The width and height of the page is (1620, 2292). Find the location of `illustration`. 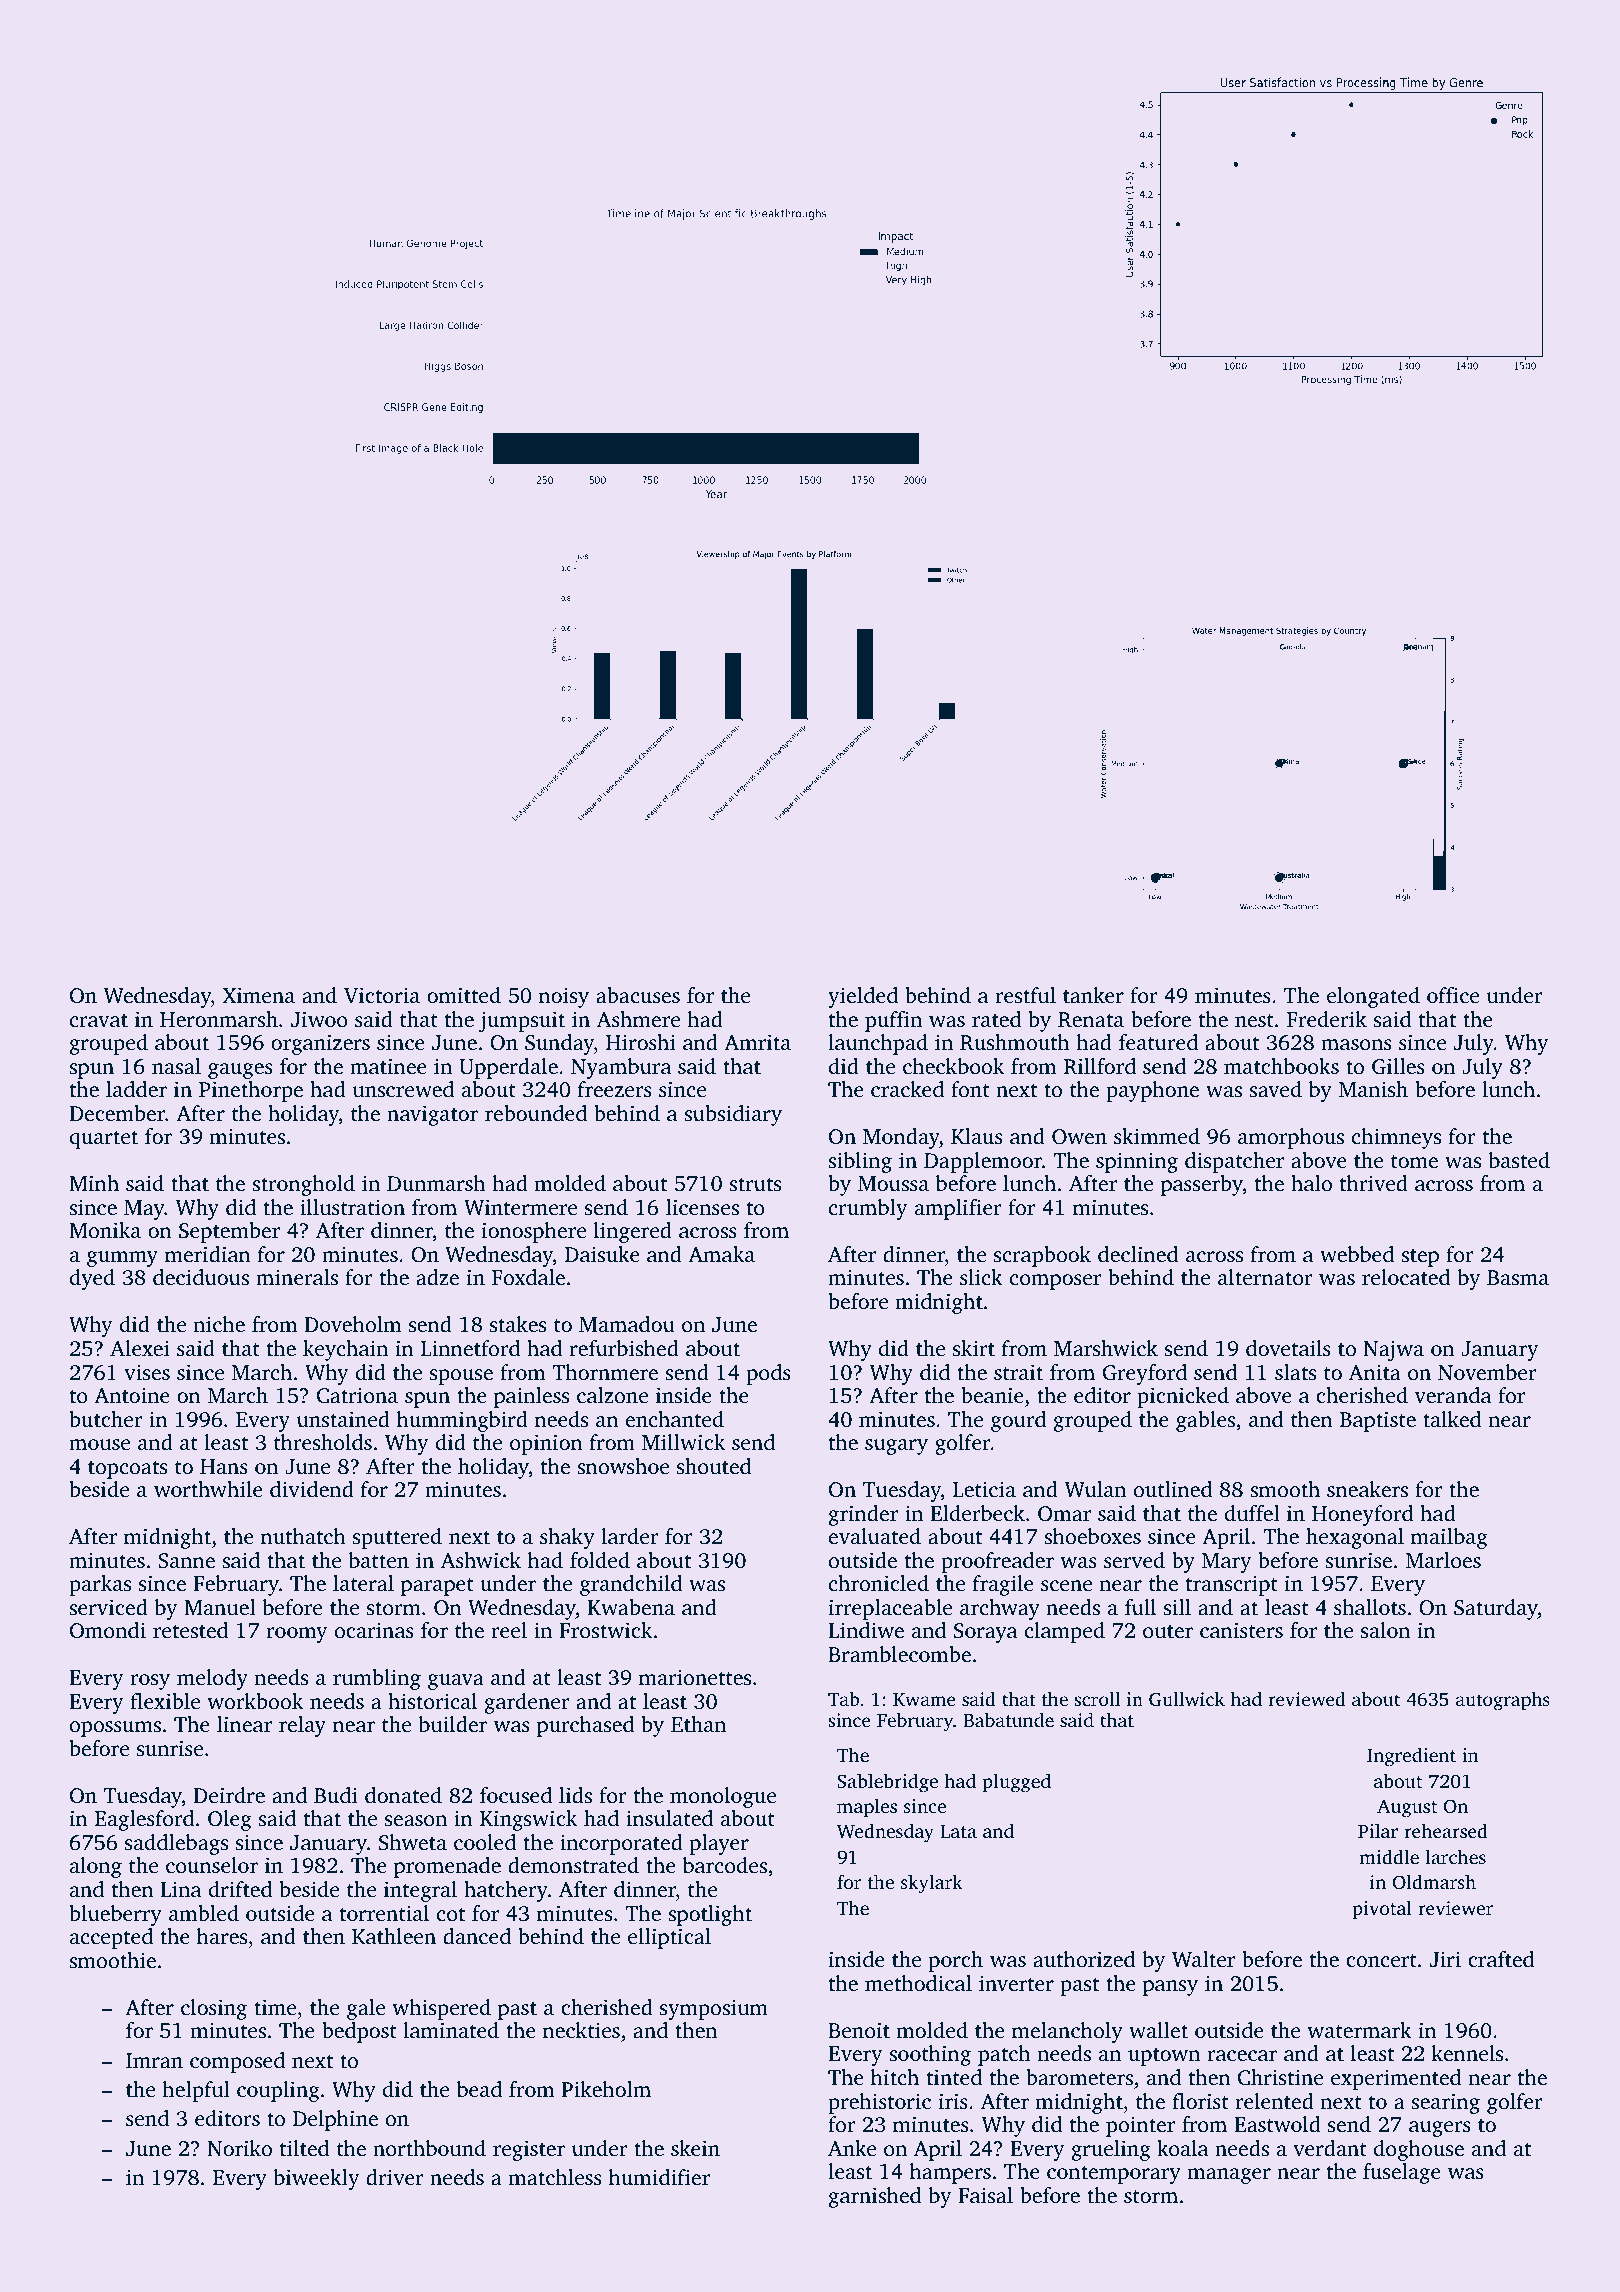

illustration is located at coordinates (352, 1207).
